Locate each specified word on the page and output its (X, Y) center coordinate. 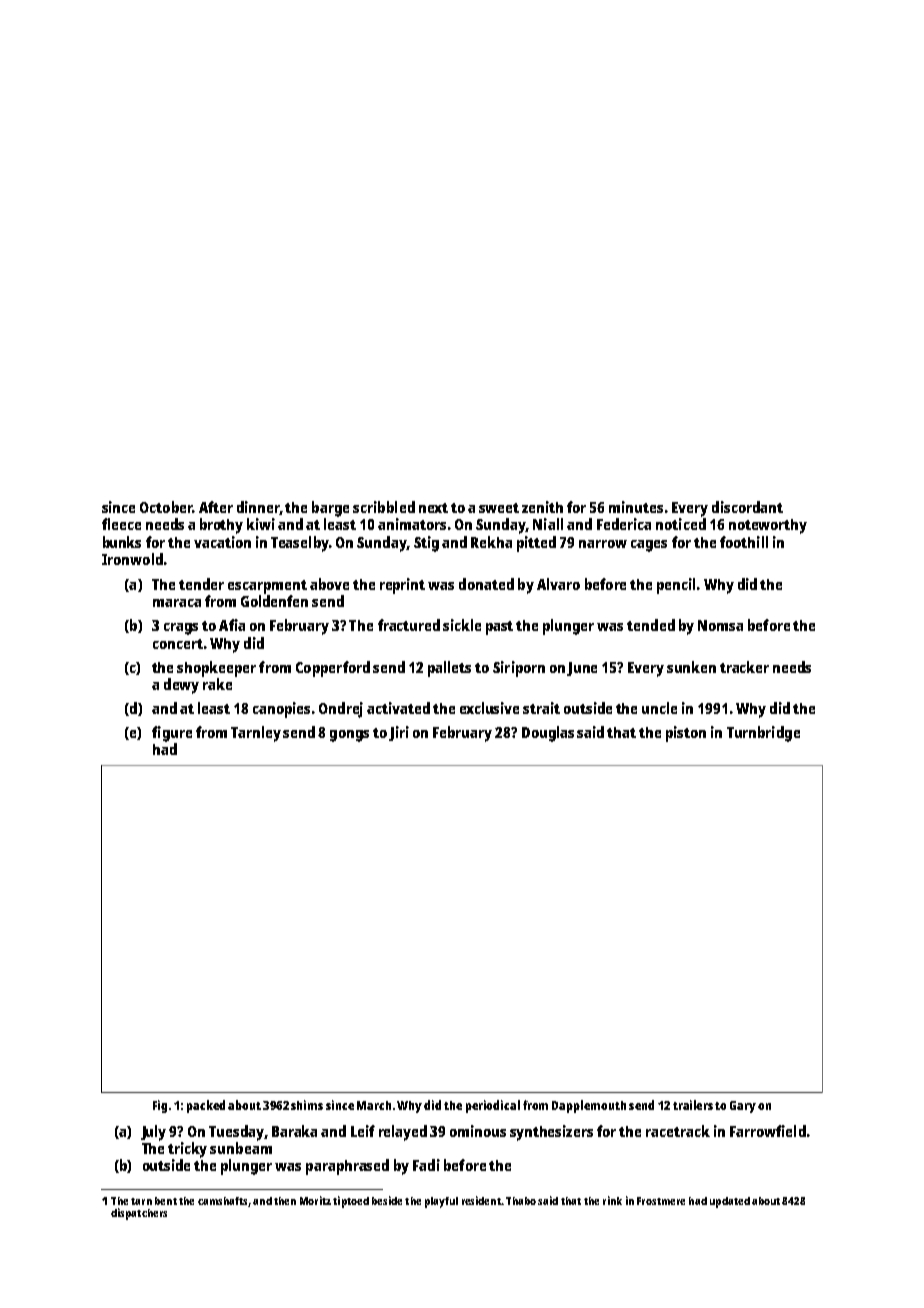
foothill (744, 542)
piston (686, 734)
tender (201, 584)
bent (166, 1201)
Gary (743, 1107)
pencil (676, 586)
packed (206, 1106)
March (374, 1105)
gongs (349, 736)
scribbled (384, 507)
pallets (449, 669)
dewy (181, 686)
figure (172, 734)
